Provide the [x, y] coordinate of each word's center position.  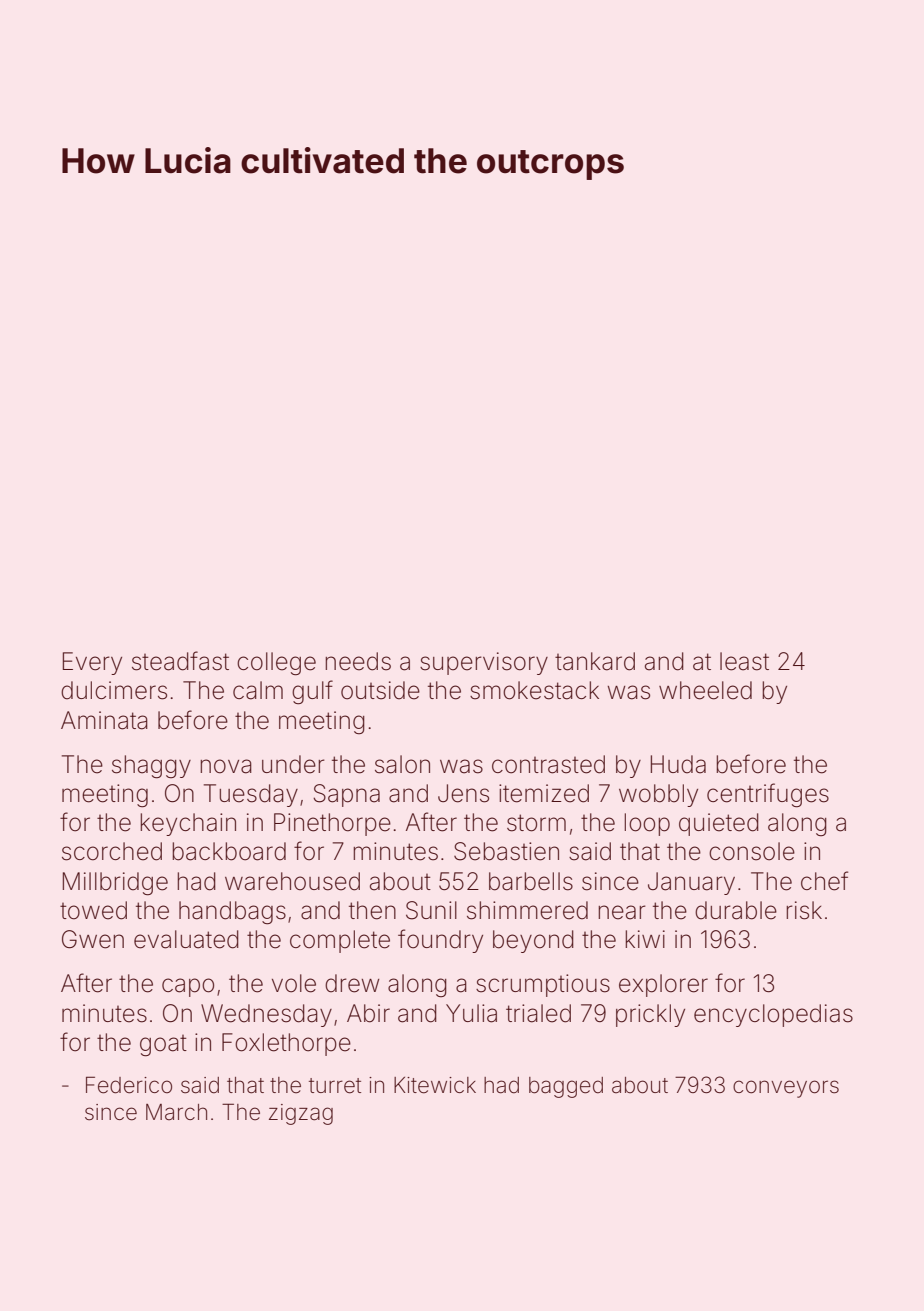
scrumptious [543, 985]
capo [188, 987]
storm [536, 823]
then [372, 910]
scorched [112, 851]
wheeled [705, 690]
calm [258, 690]
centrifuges [768, 795]
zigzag [301, 1114]
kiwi [645, 939]
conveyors [786, 1089]
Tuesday [251, 795]
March [176, 1112]
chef [824, 881]
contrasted [548, 764]
